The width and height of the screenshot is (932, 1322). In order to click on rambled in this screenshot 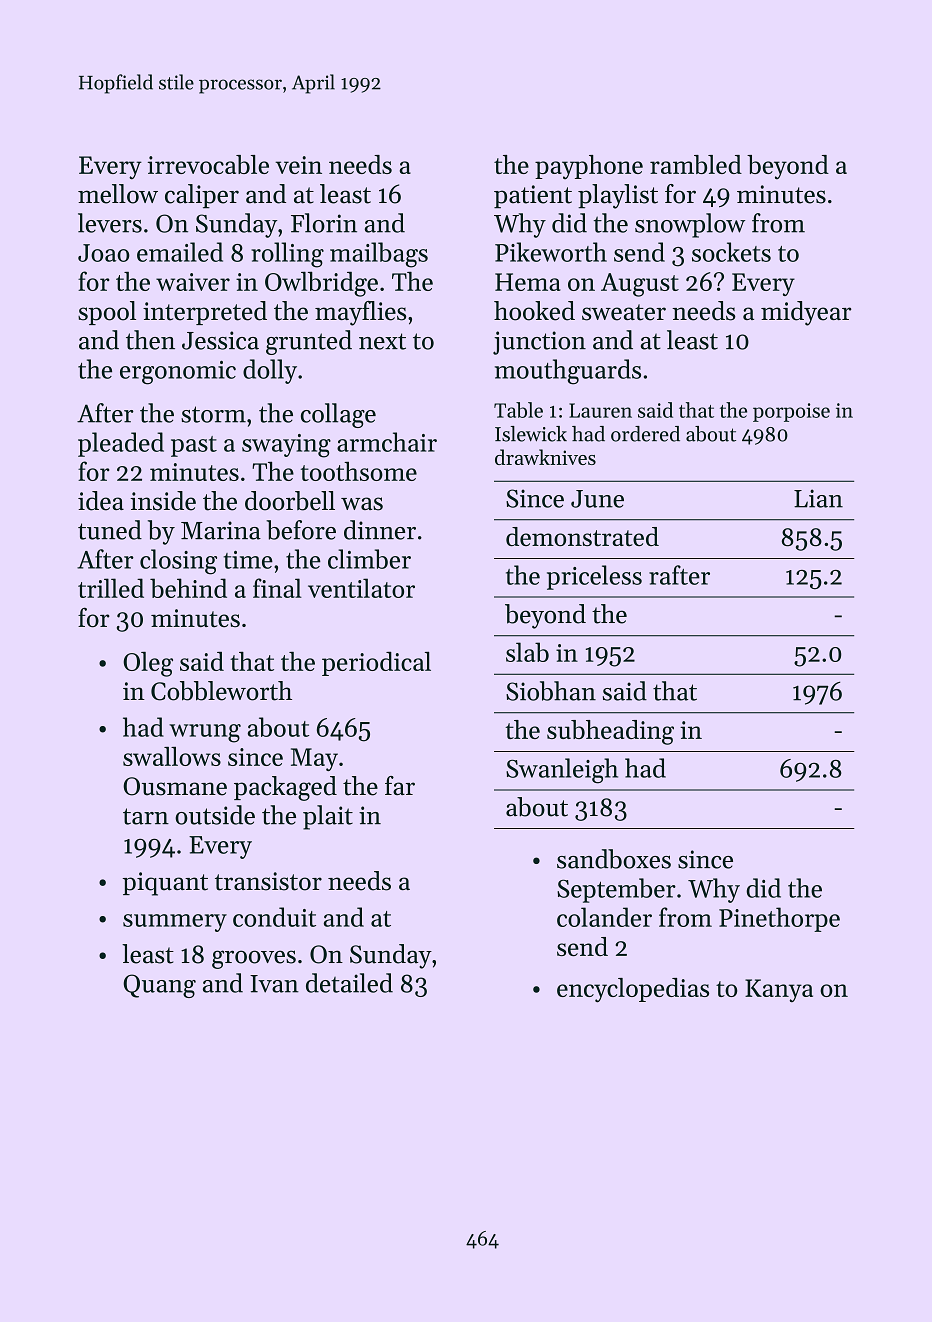, I will do `click(696, 164)`.
